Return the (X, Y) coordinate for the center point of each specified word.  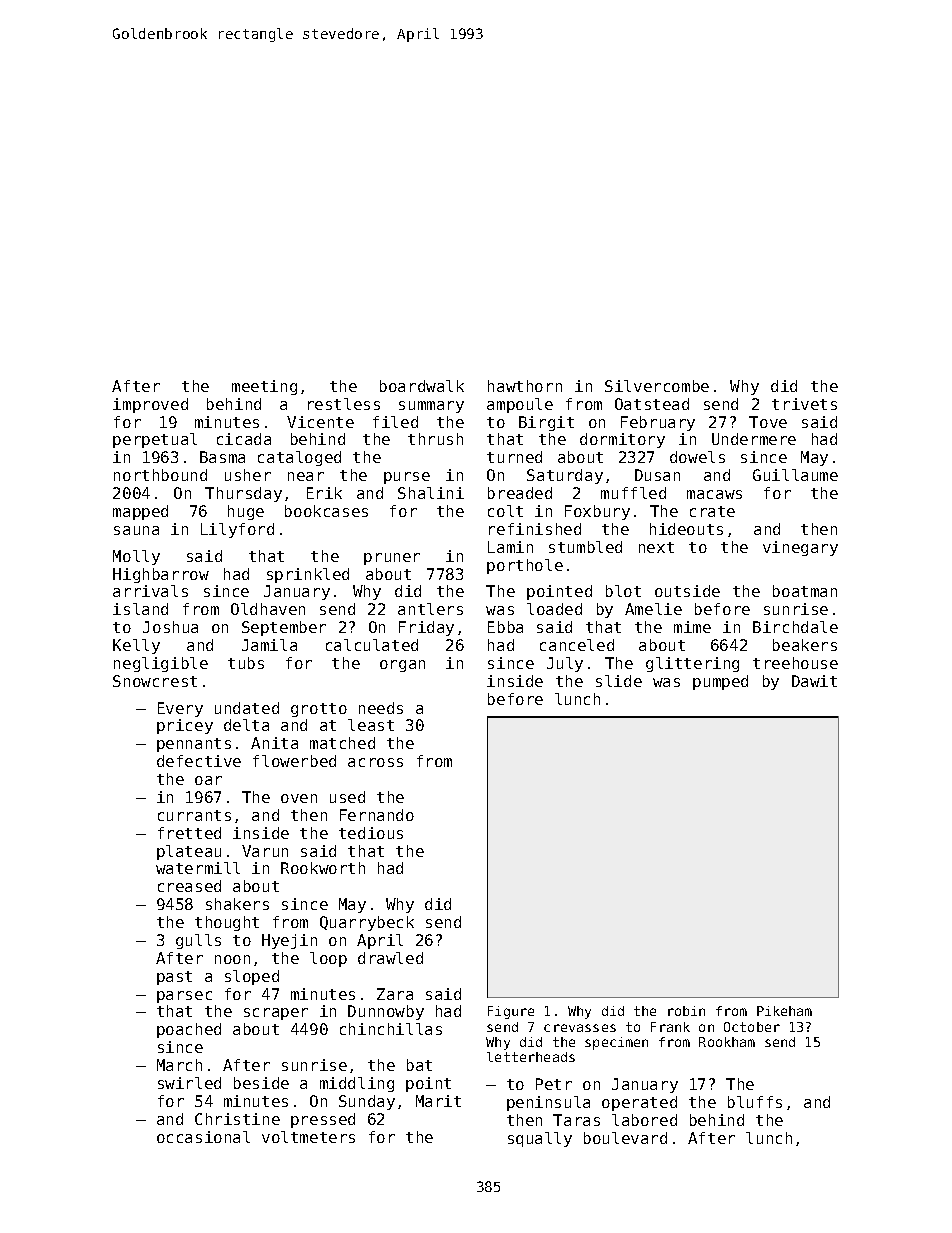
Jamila (269, 645)
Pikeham (784, 1011)
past (174, 978)
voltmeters (308, 1137)
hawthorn (525, 386)
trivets (804, 404)
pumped (720, 682)
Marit (438, 1101)
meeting (264, 387)
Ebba (505, 627)
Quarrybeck (367, 923)
